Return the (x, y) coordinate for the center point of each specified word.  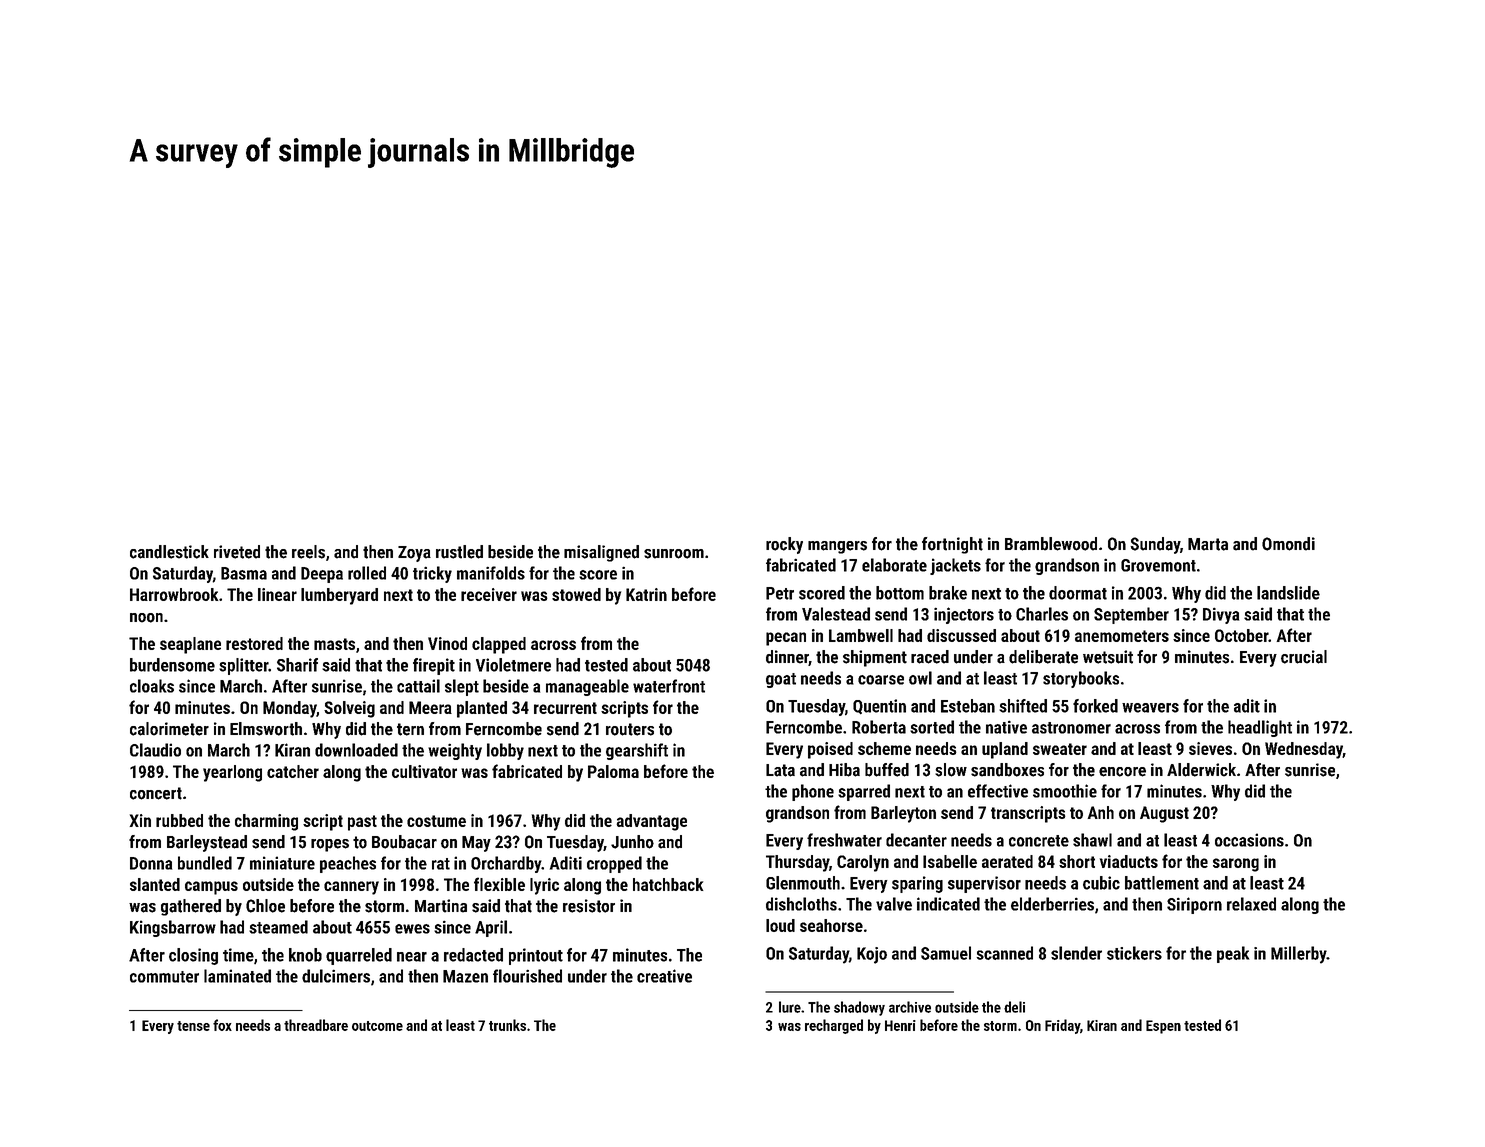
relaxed (1251, 904)
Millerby (1299, 955)
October (1242, 635)
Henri (900, 1025)
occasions (1249, 840)
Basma (244, 573)
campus (211, 888)
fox (222, 1025)
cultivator (424, 771)
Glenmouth (803, 883)
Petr (780, 593)
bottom (900, 593)
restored (254, 643)
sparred (864, 792)
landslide (1288, 593)
